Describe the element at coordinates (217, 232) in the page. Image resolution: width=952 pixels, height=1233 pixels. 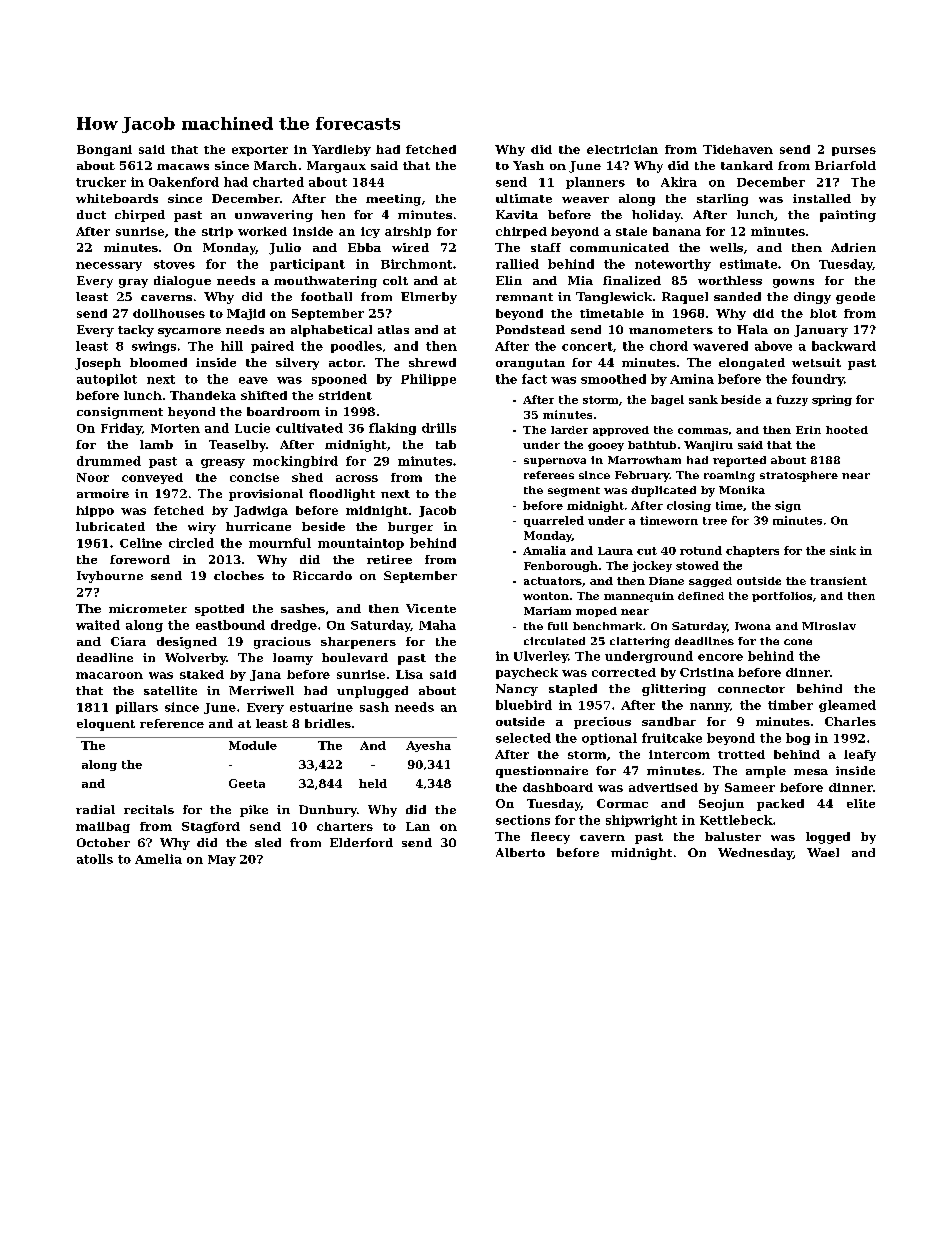
I see `strip` at that location.
